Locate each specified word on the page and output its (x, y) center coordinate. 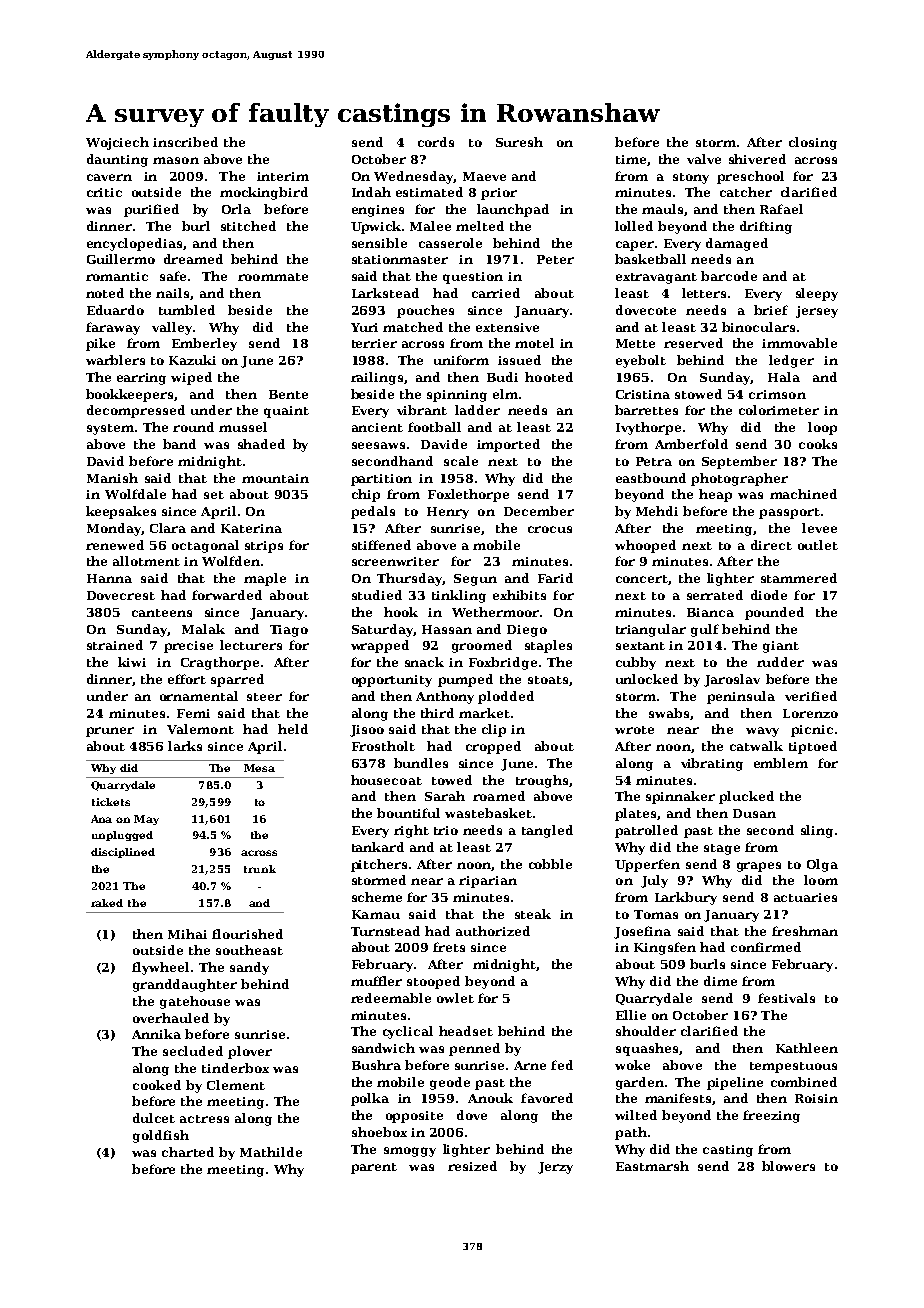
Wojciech (117, 143)
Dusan (754, 813)
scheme (377, 897)
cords (436, 142)
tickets (111, 802)
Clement (236, 1085)
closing (813, 143)
